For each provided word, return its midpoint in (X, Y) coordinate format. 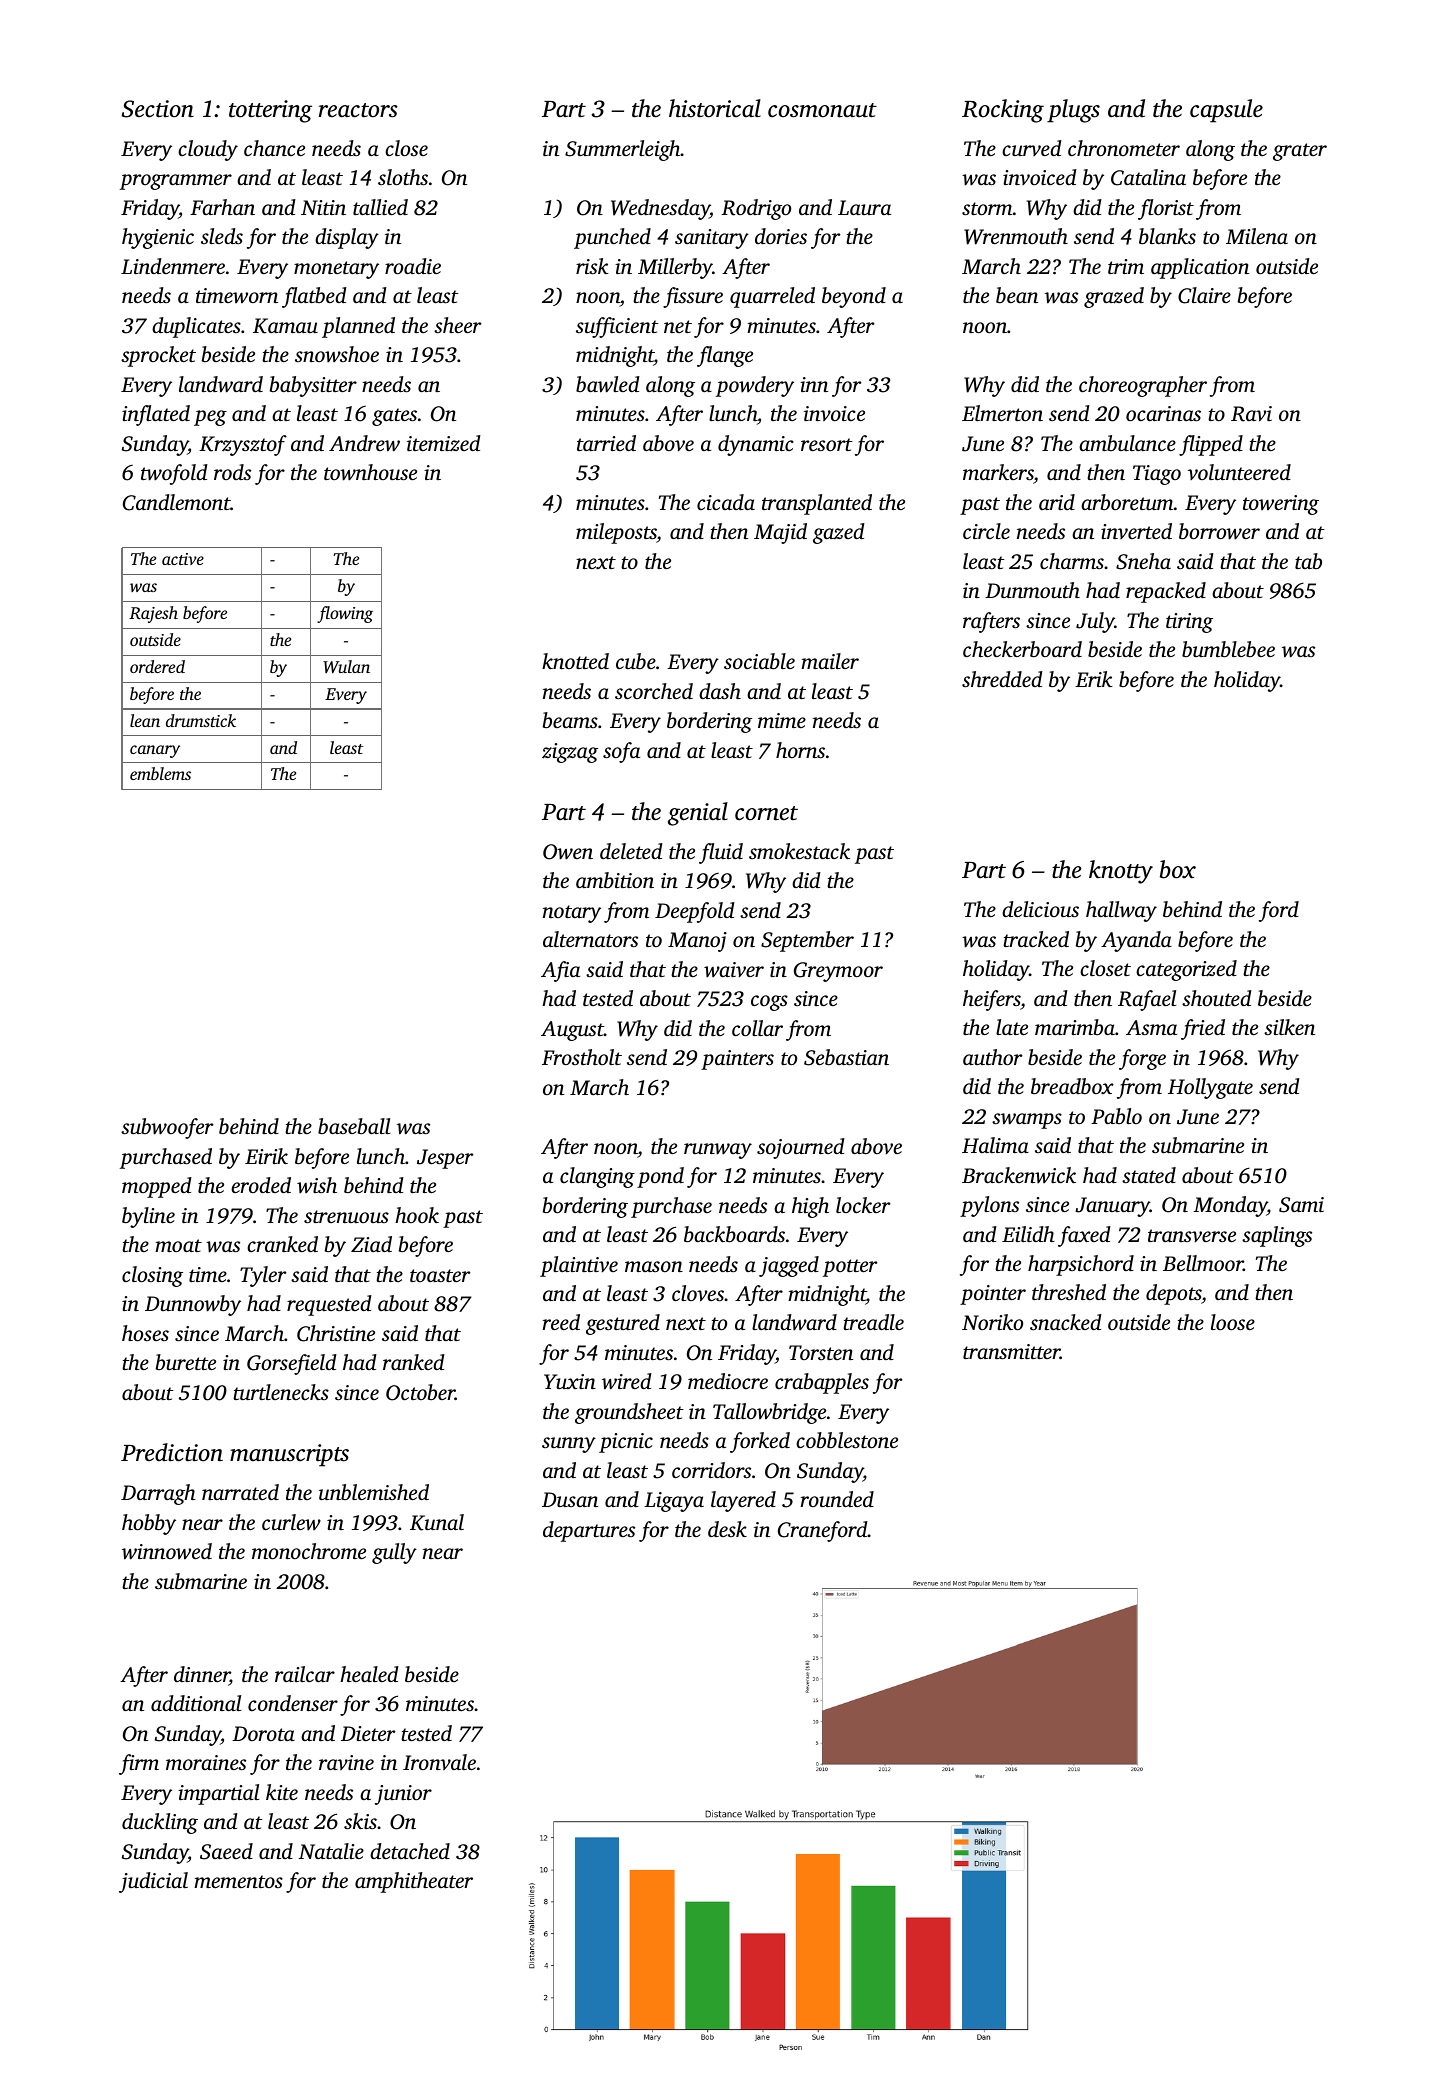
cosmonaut (822, 110)
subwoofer (167, 1128)
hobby (149, 1524)
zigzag (570, 753)
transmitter (1011, 1351)
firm (139, 1764)
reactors (358, 110)
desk (727, 1529)
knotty (1121, 872)
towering (1281, 505)
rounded (837, 1499)
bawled (608, 384)
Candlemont (177, 502)
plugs (1073, 111)
